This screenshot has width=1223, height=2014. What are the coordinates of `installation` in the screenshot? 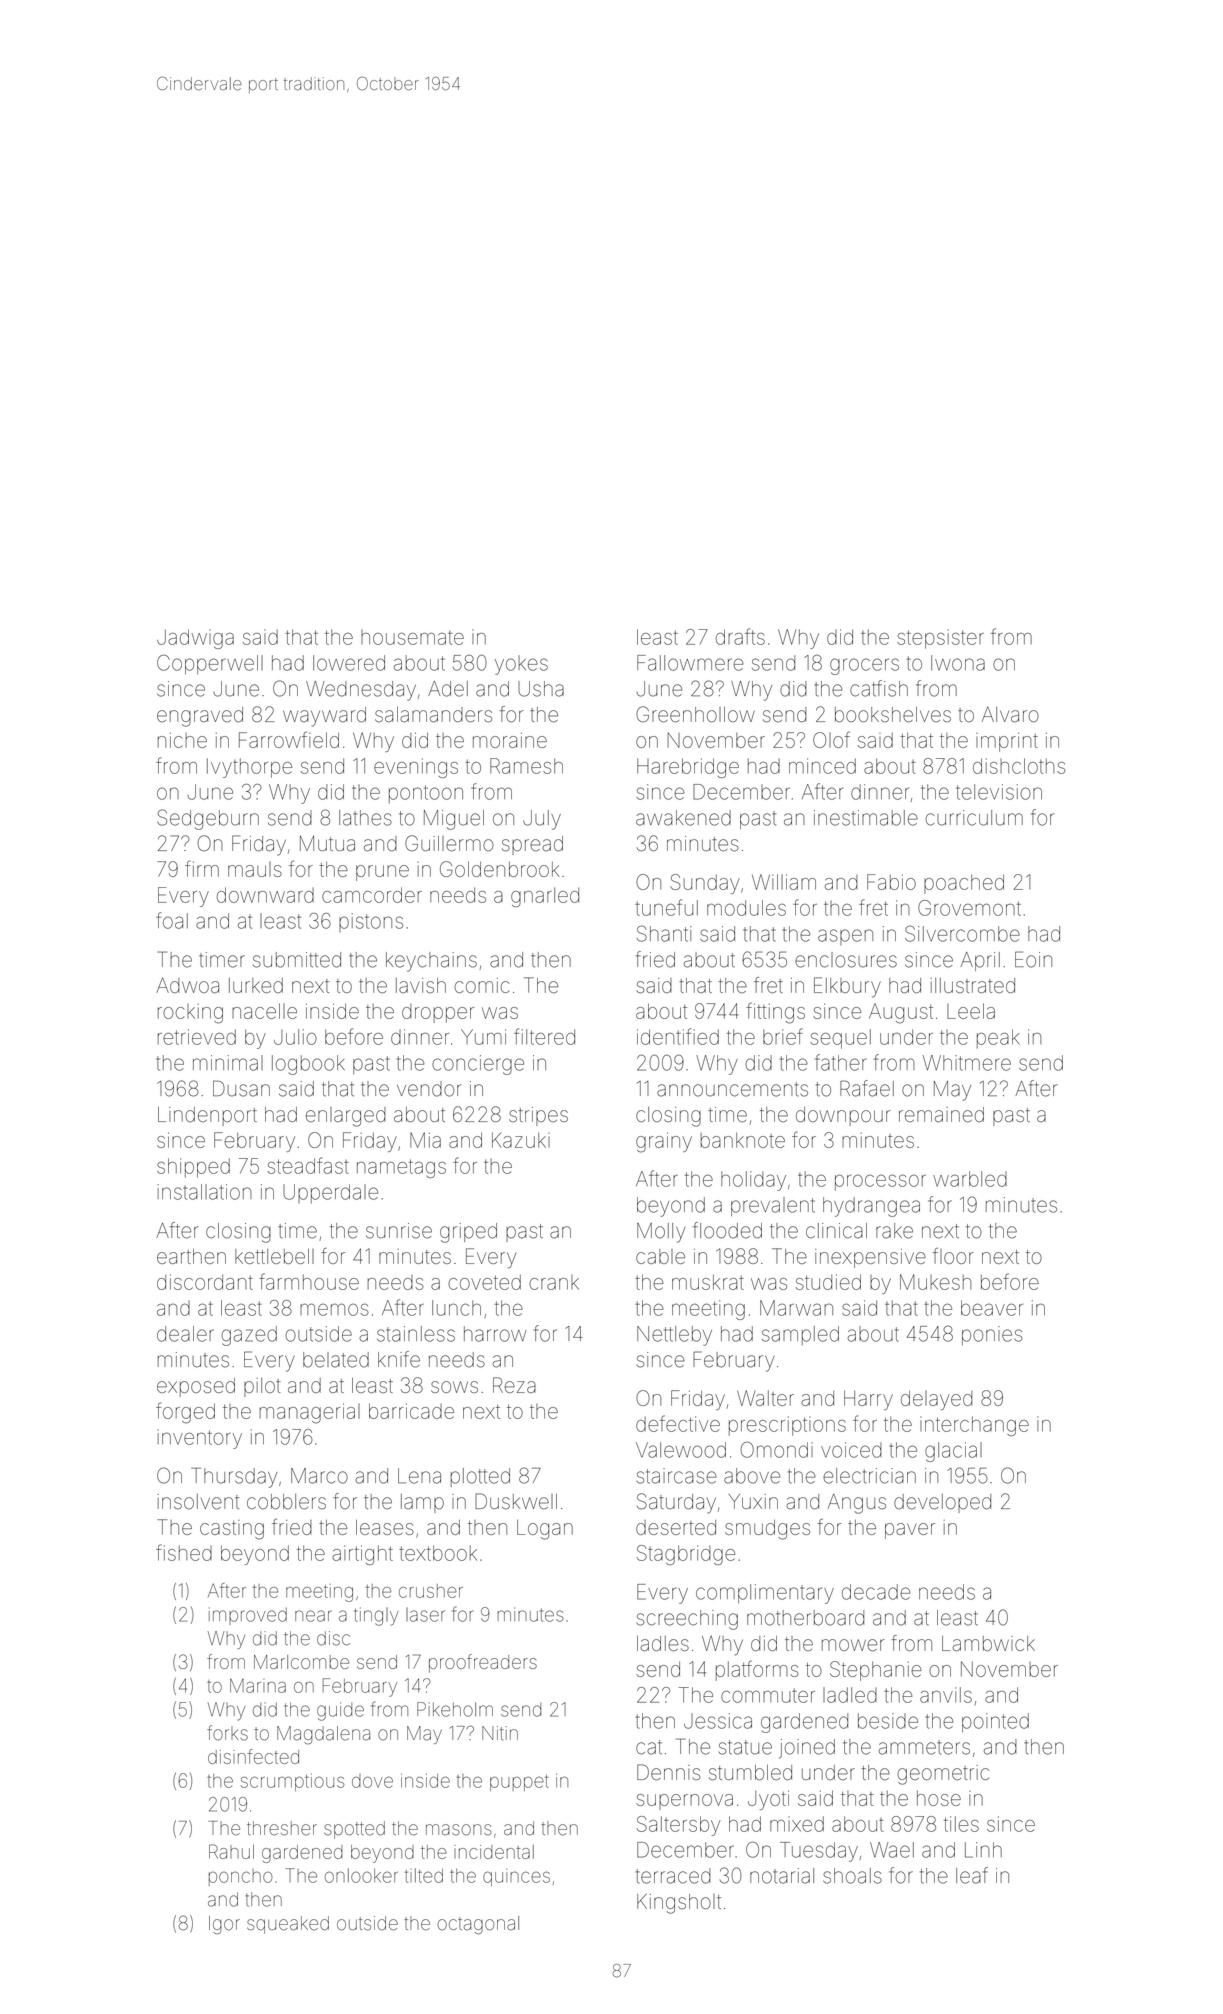 It's located at (204, 1192).
